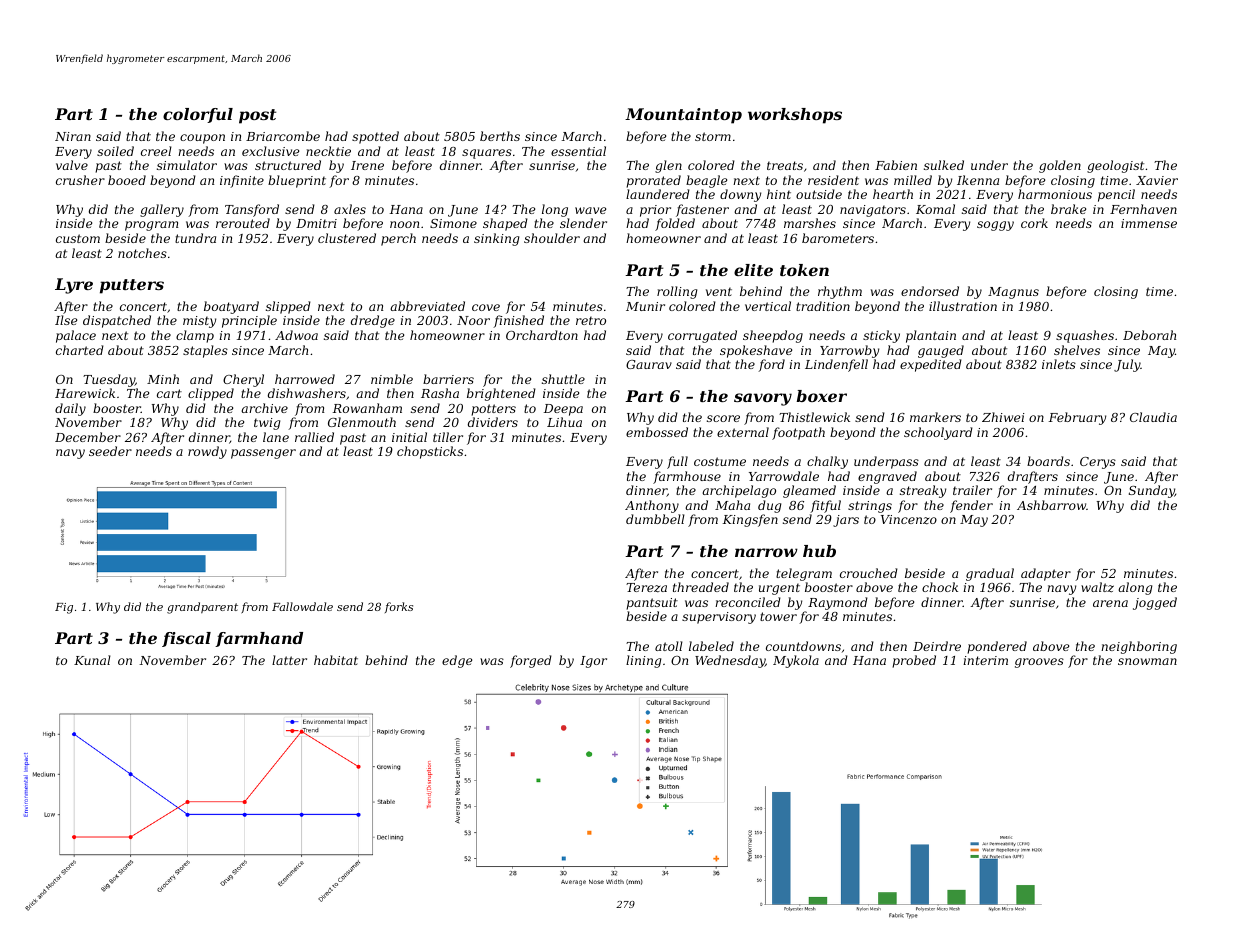 The height and width of the document is (952, 1233). I want to click on immense, so click(1149, 223).
